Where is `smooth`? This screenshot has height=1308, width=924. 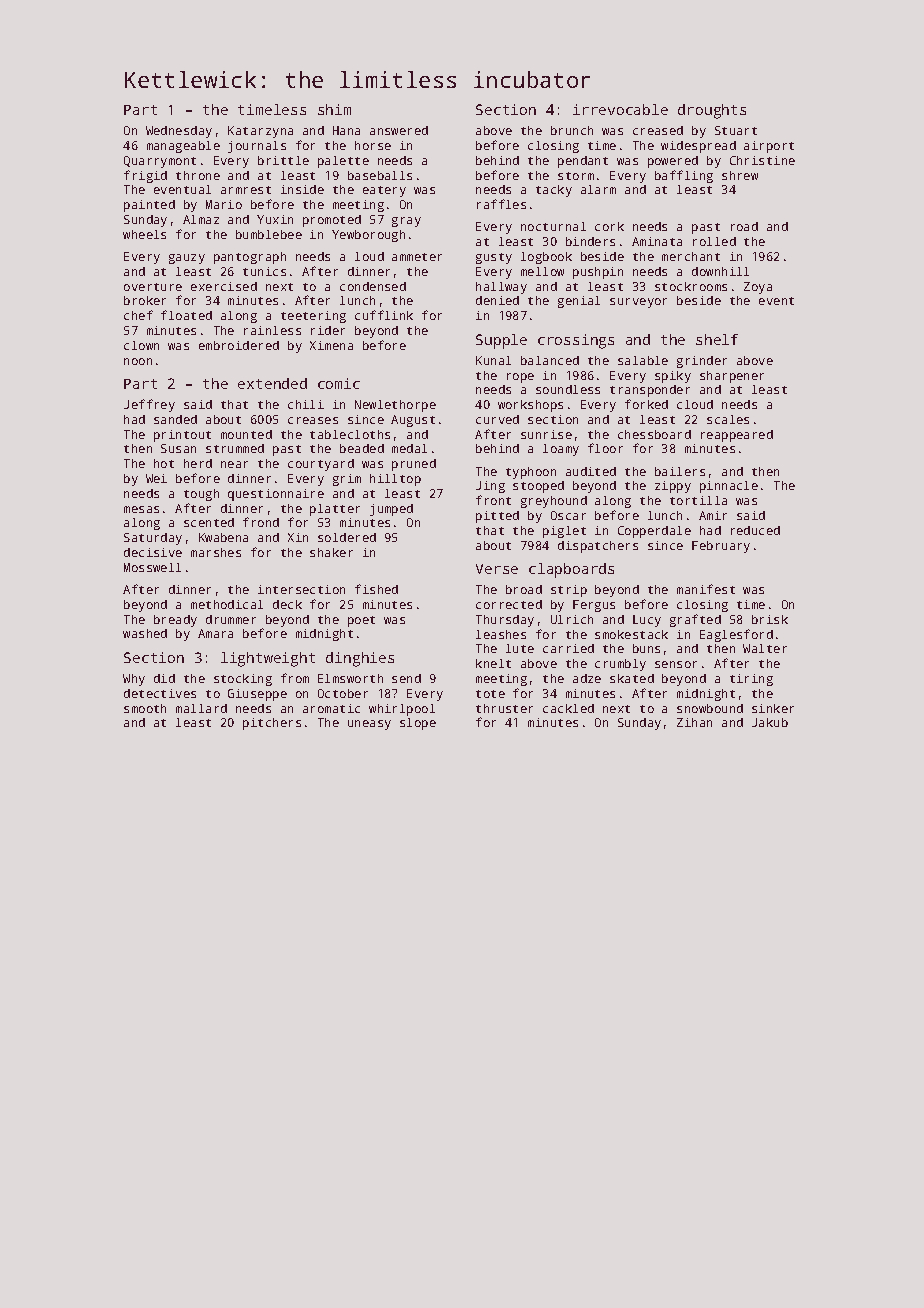
smooth is located at coordinates (145, 708).
